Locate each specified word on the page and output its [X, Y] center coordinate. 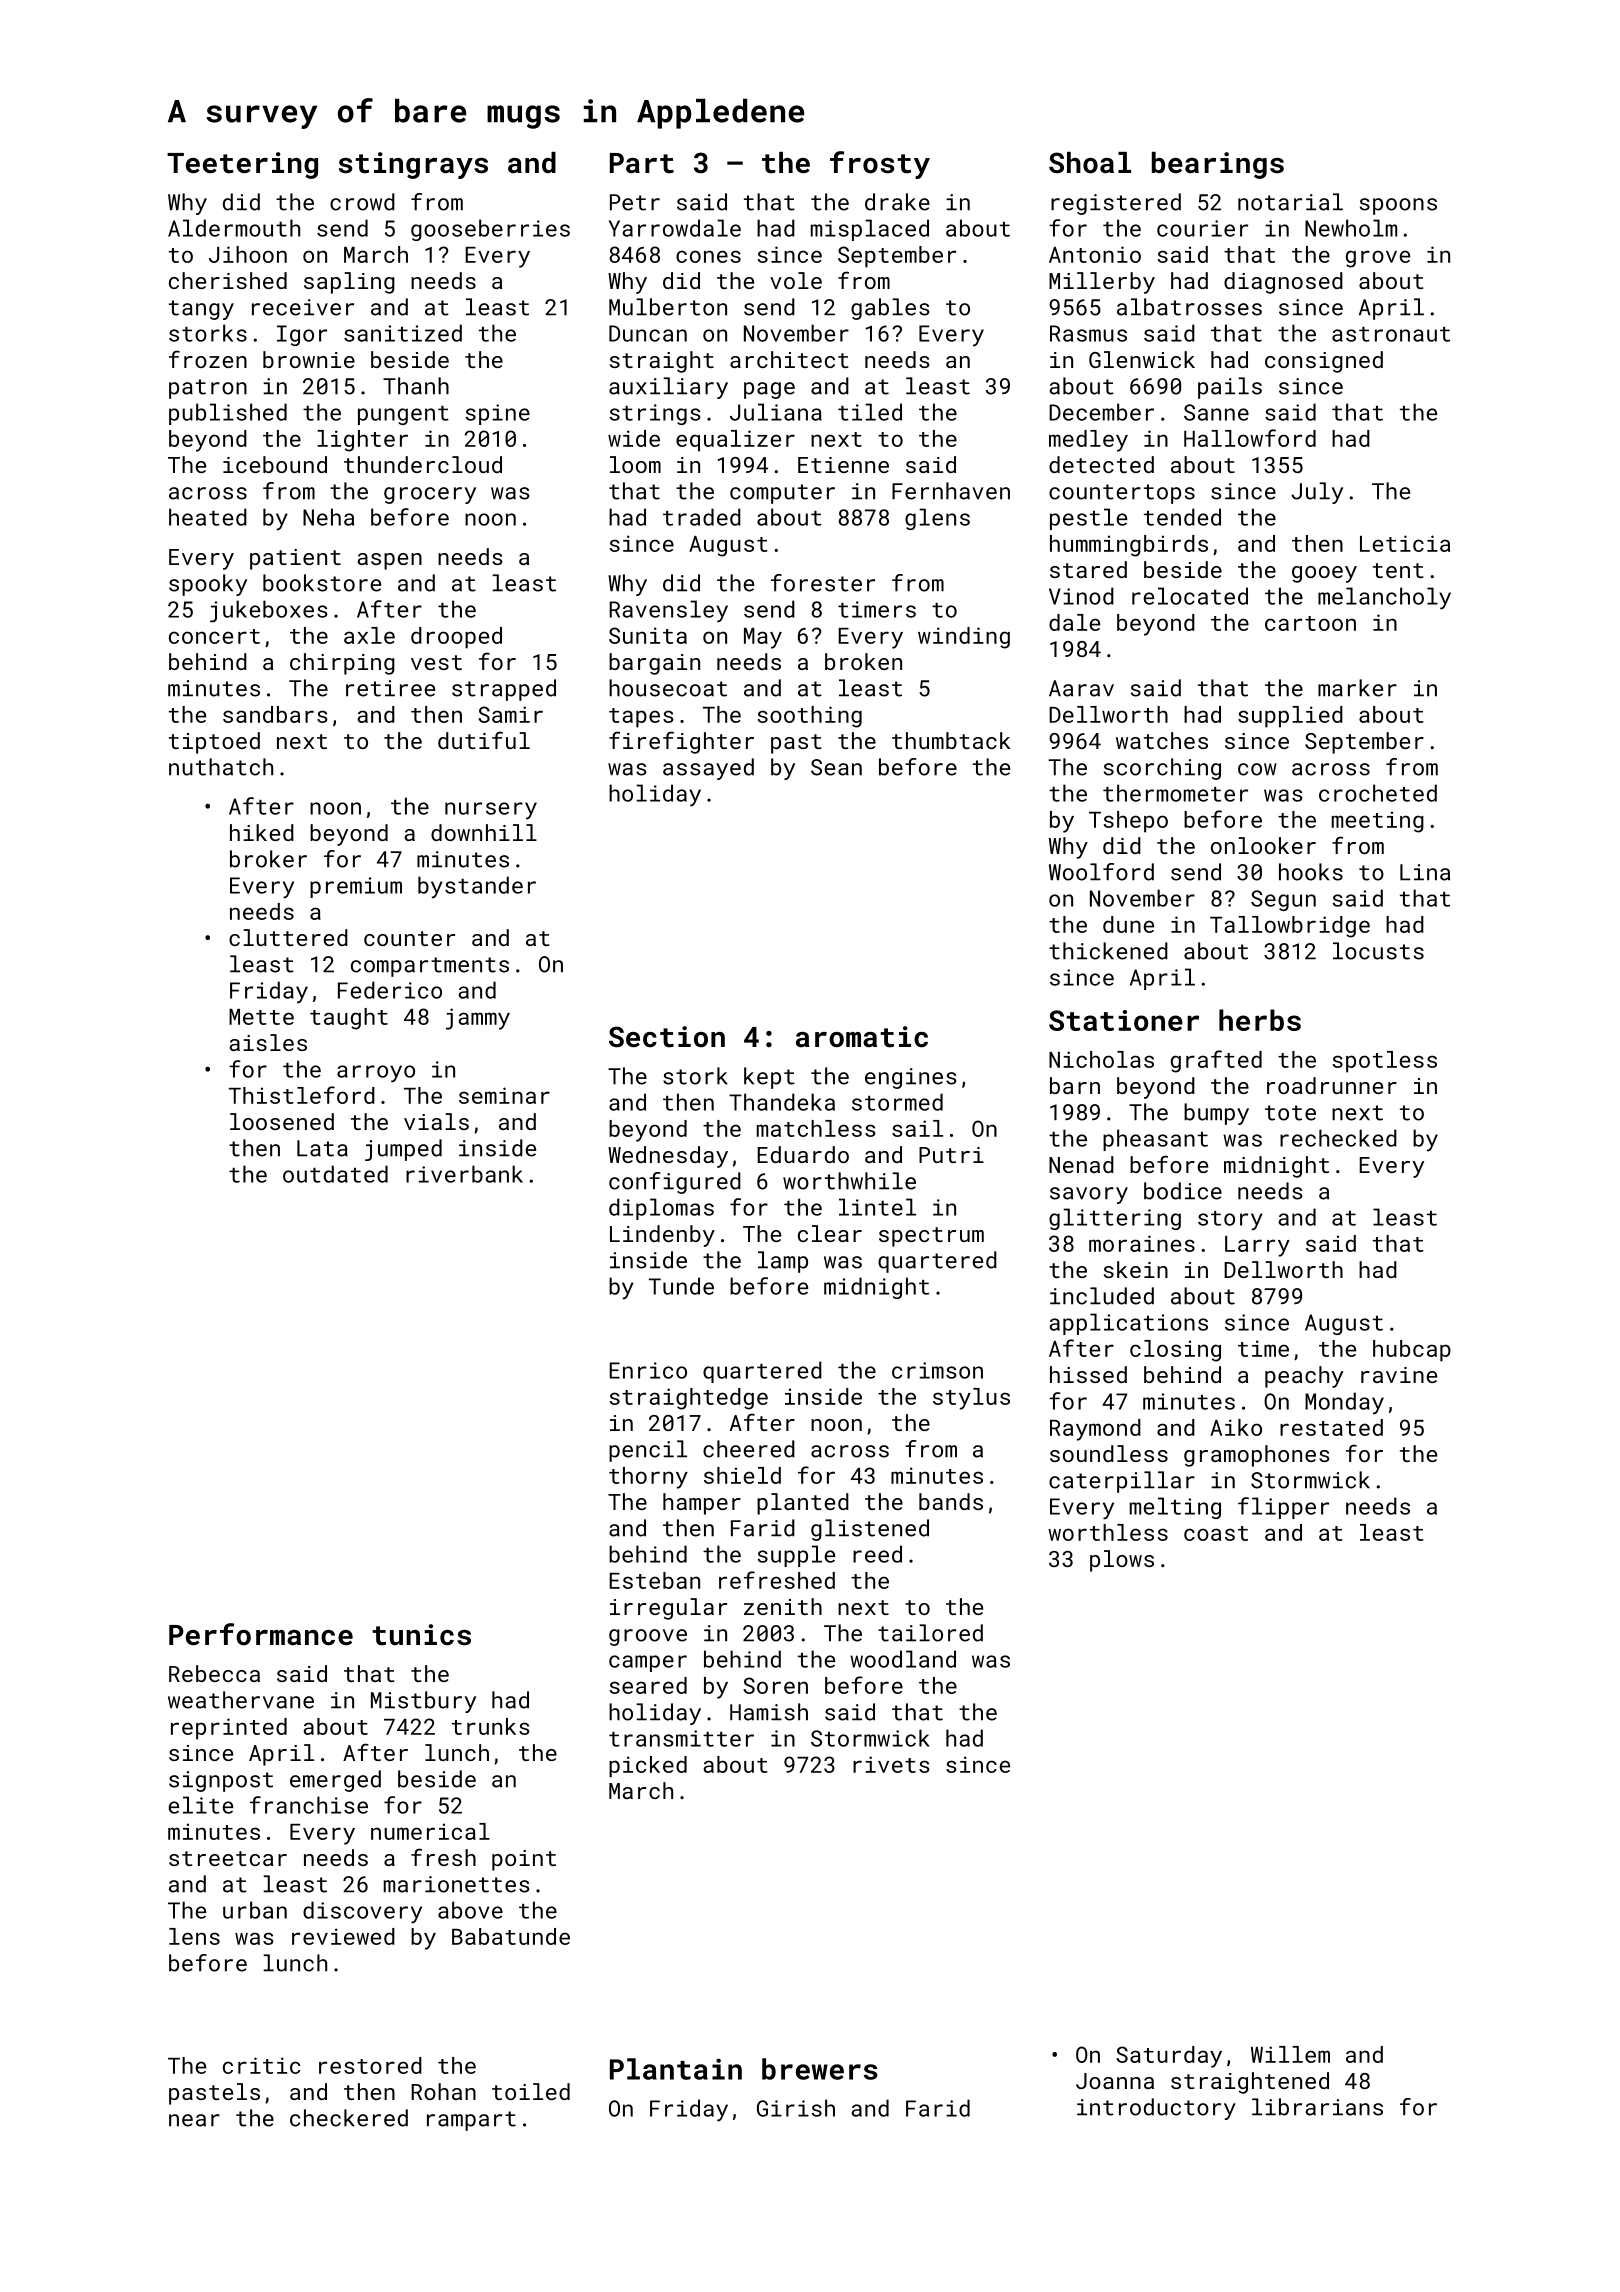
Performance [261, 1634]
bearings [1218, 165]
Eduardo [803, 1154]
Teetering [242, 165]
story [1230, 1221]
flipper [1283, 1508]
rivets [891, 1764]
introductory [1156, 2109]
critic [261, 2065]
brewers [820, 2069]
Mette [261, 1017]
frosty [880, 165]
